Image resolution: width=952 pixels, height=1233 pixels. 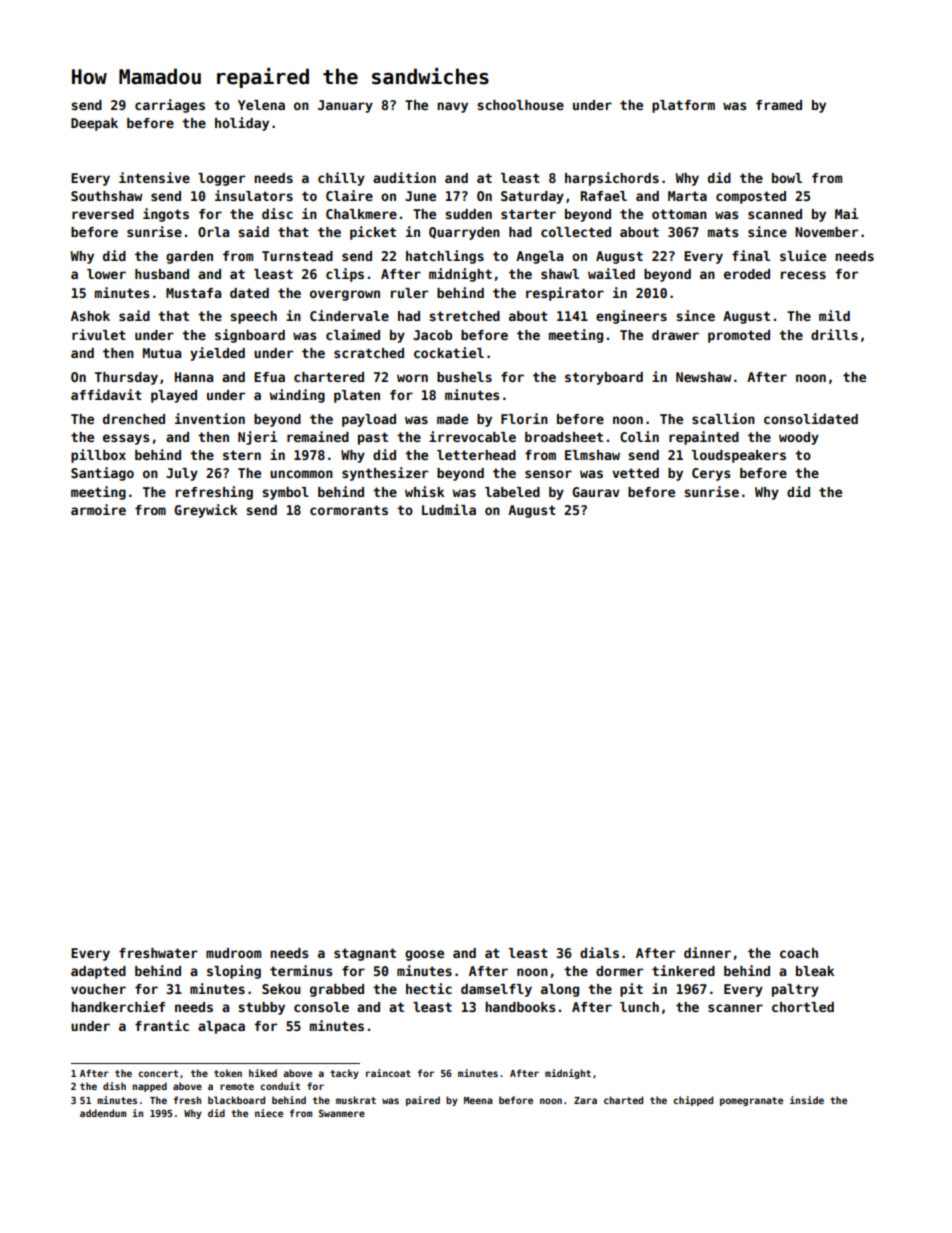 What do you see at coordinates (711, 474) in the page?
I see `Cerys` at bounding box center [711, 474].
